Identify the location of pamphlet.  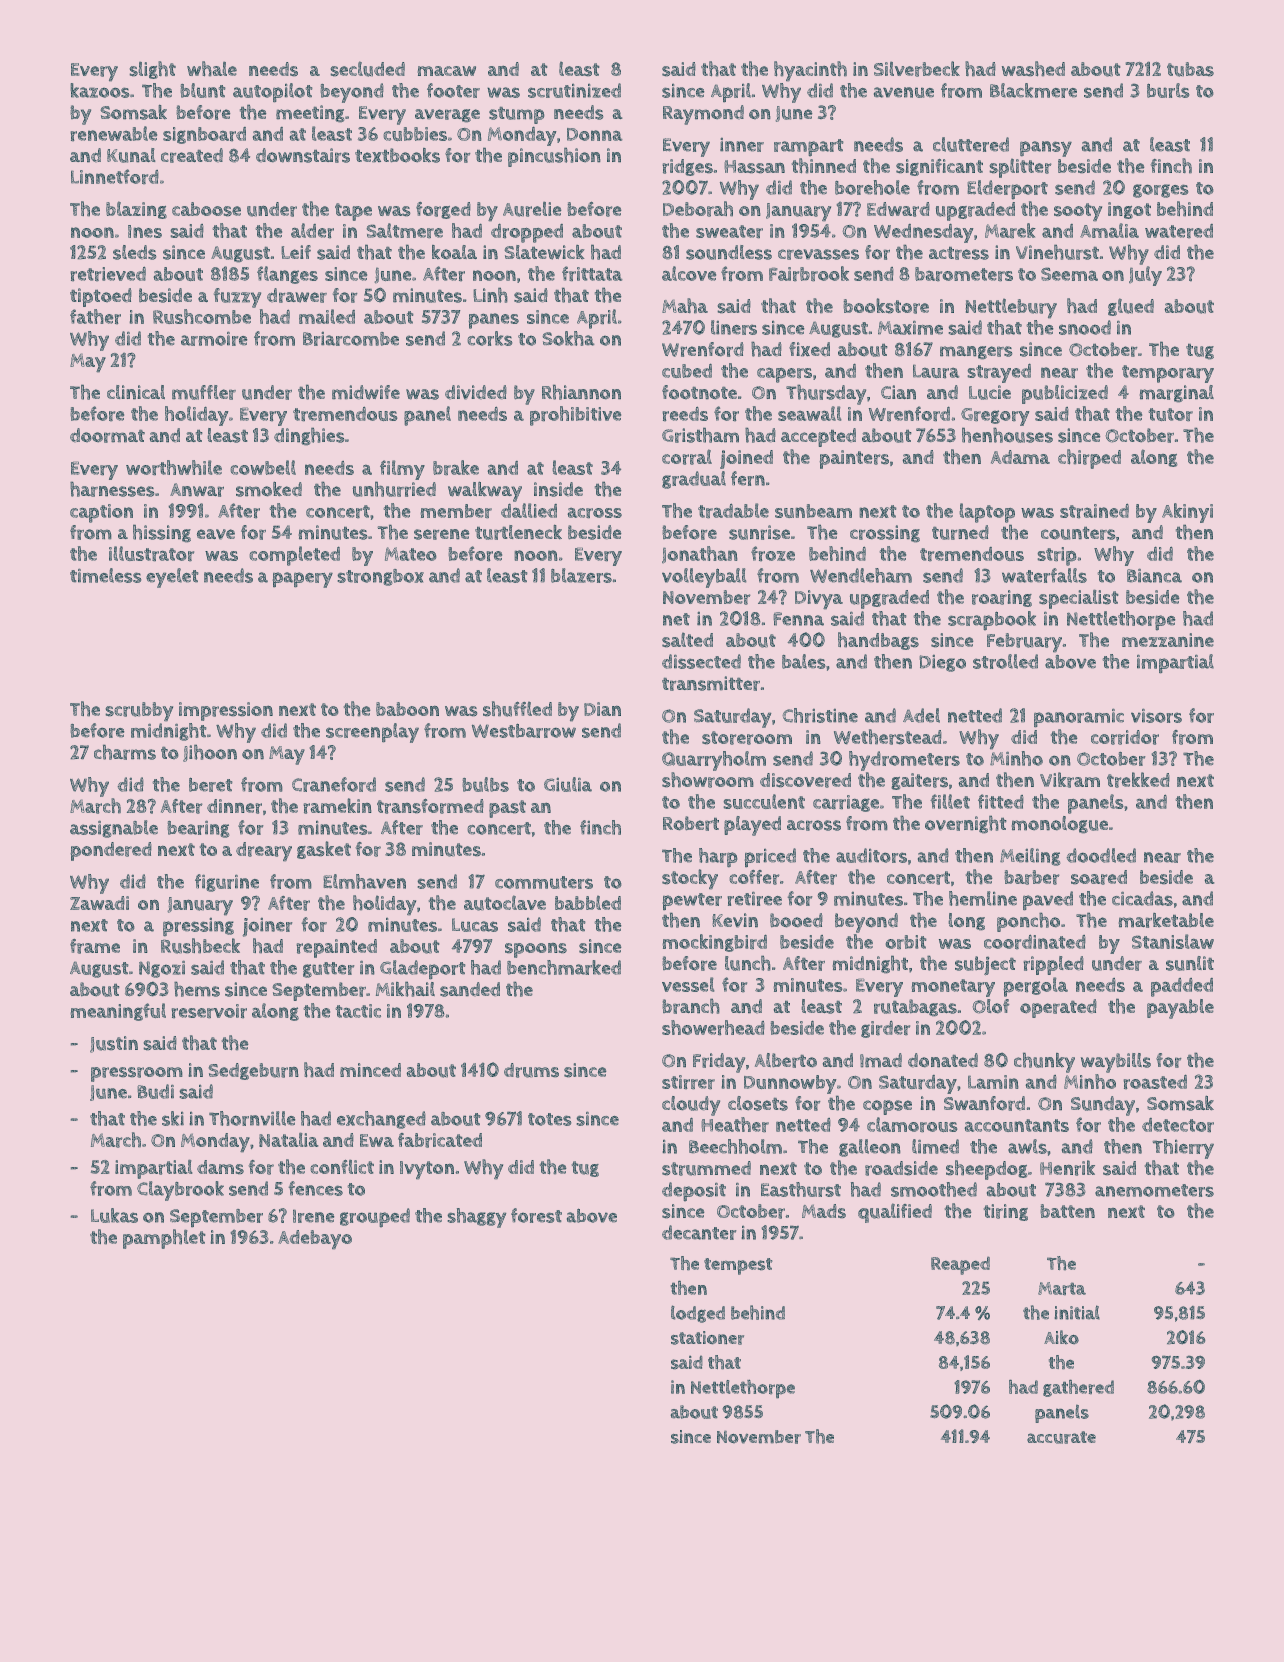
(164, 1239).
